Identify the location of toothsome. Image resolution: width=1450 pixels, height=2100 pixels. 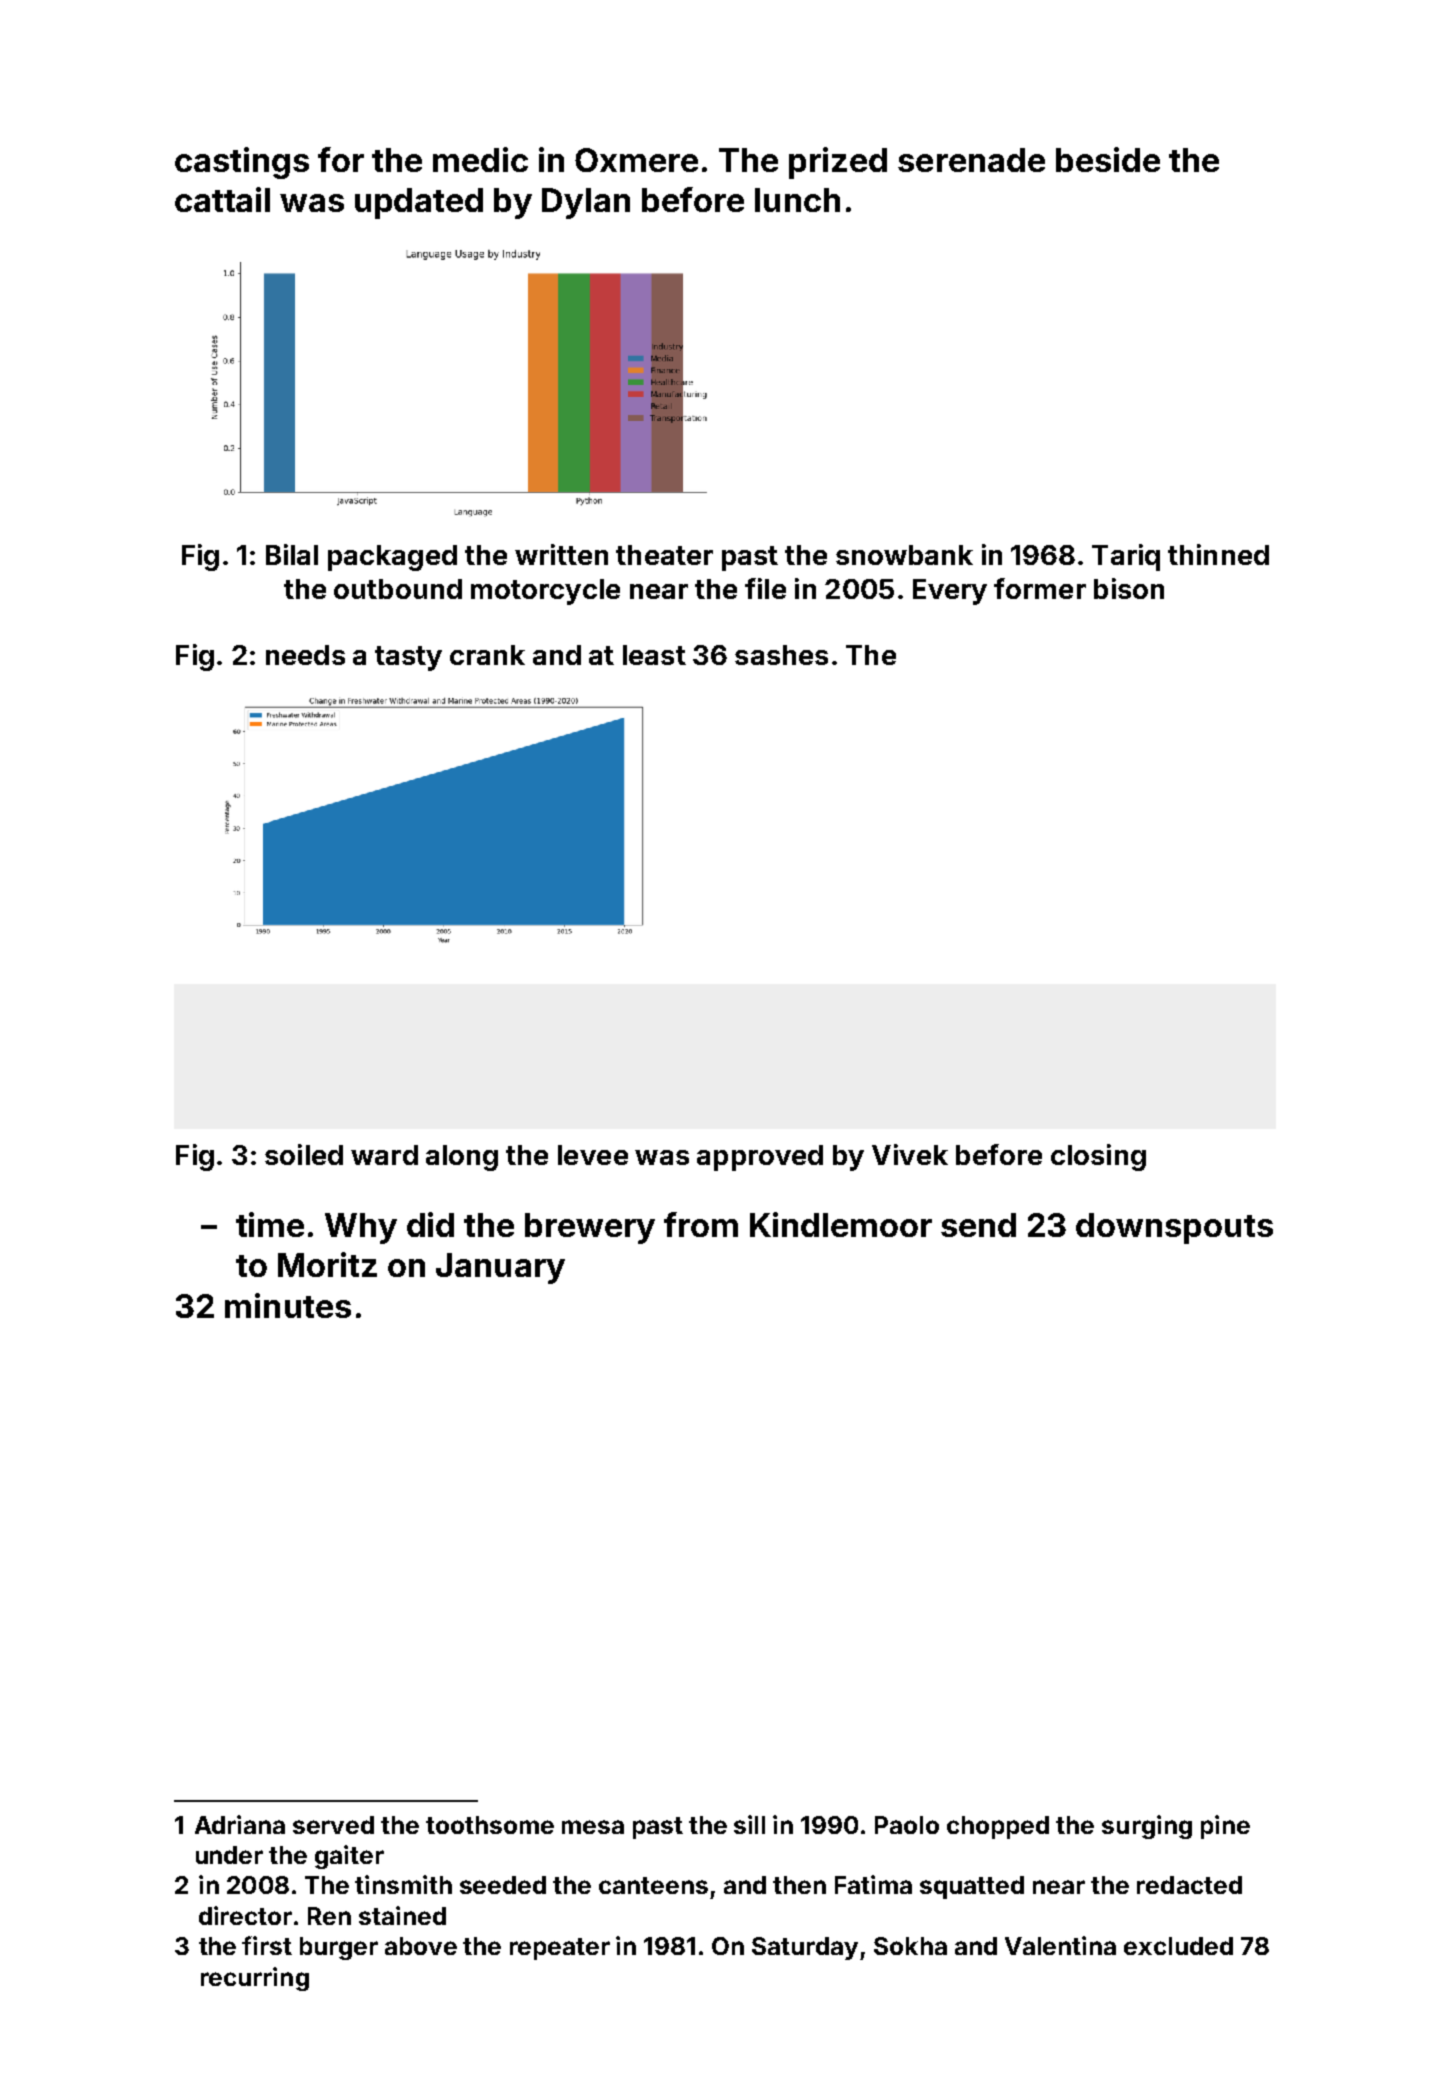
(490, 1825).
